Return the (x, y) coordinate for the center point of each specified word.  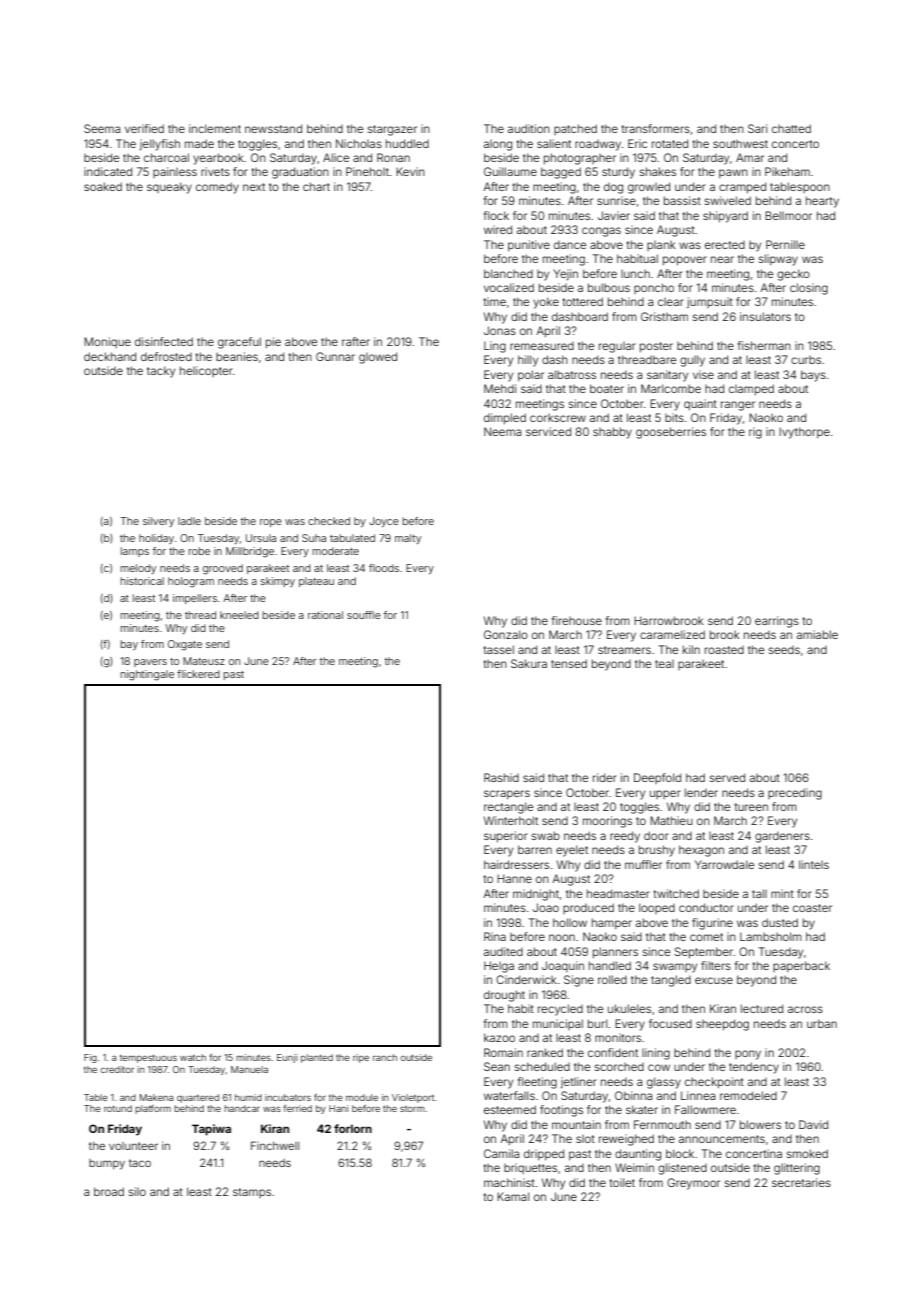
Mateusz (204, 661)
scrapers (507, 794)
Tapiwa (211, 1130)
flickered (198, 674)
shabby (612, 433)
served (727, 777)
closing (809, 289)
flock (496, 215)
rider (605, 777)
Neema (502, 431)
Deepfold (657, 778)
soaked (103, 186)
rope (271, 523)
